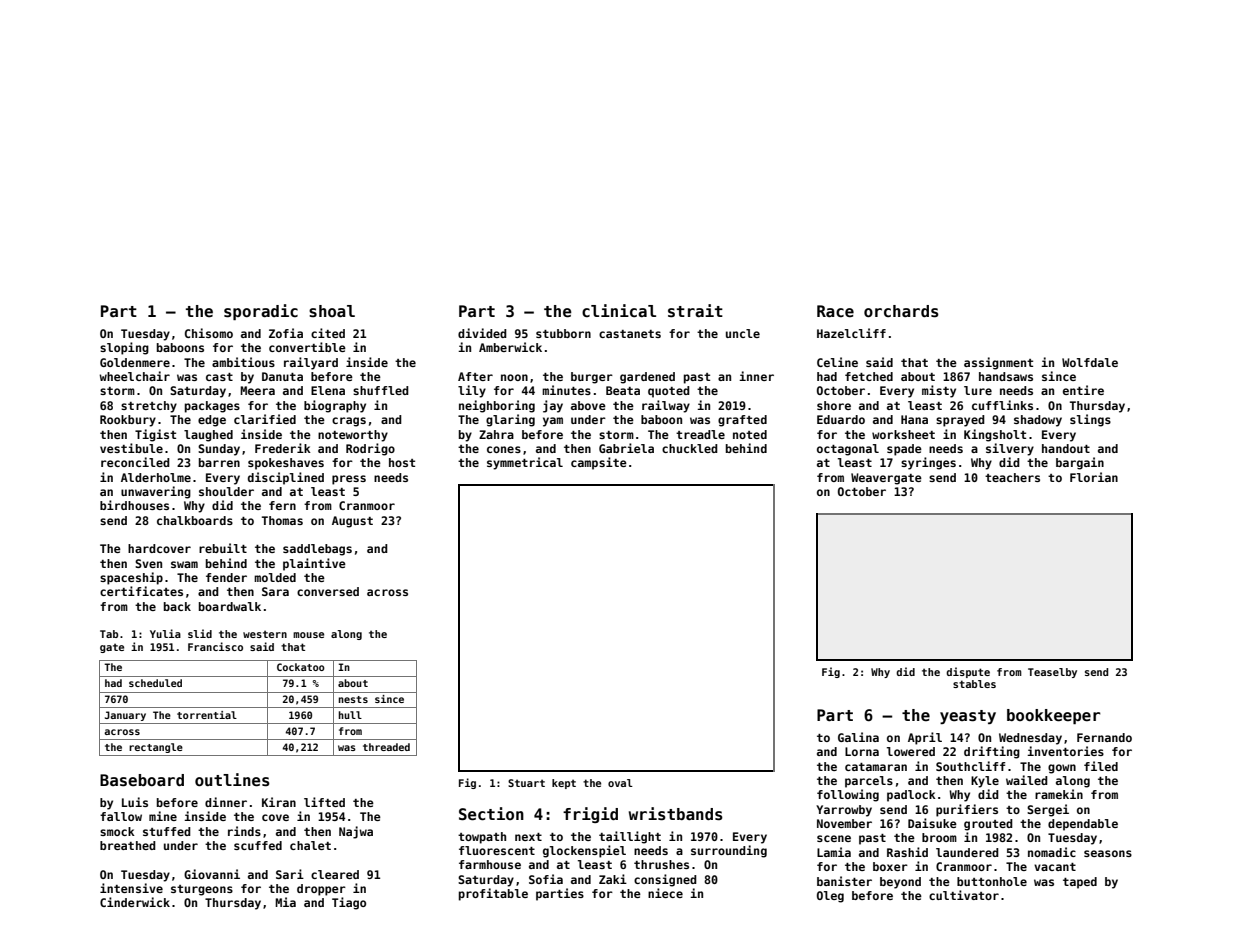 The width and height of the screenshot is (1233, 952). I want to click on Oleg, so click(830, 897).
